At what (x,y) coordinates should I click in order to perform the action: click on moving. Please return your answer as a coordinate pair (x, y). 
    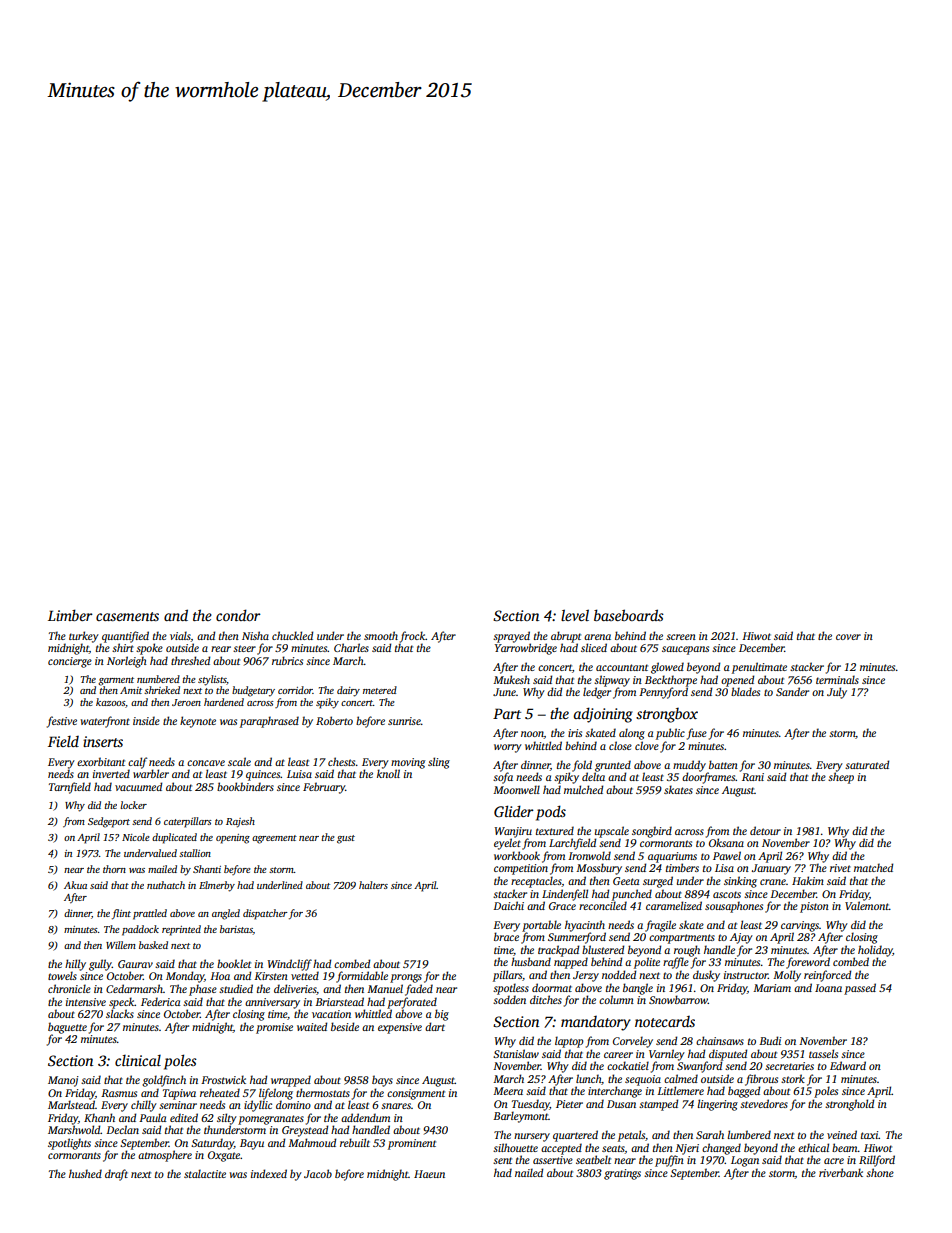
    Looking at the image, I should click on (408, 763).
